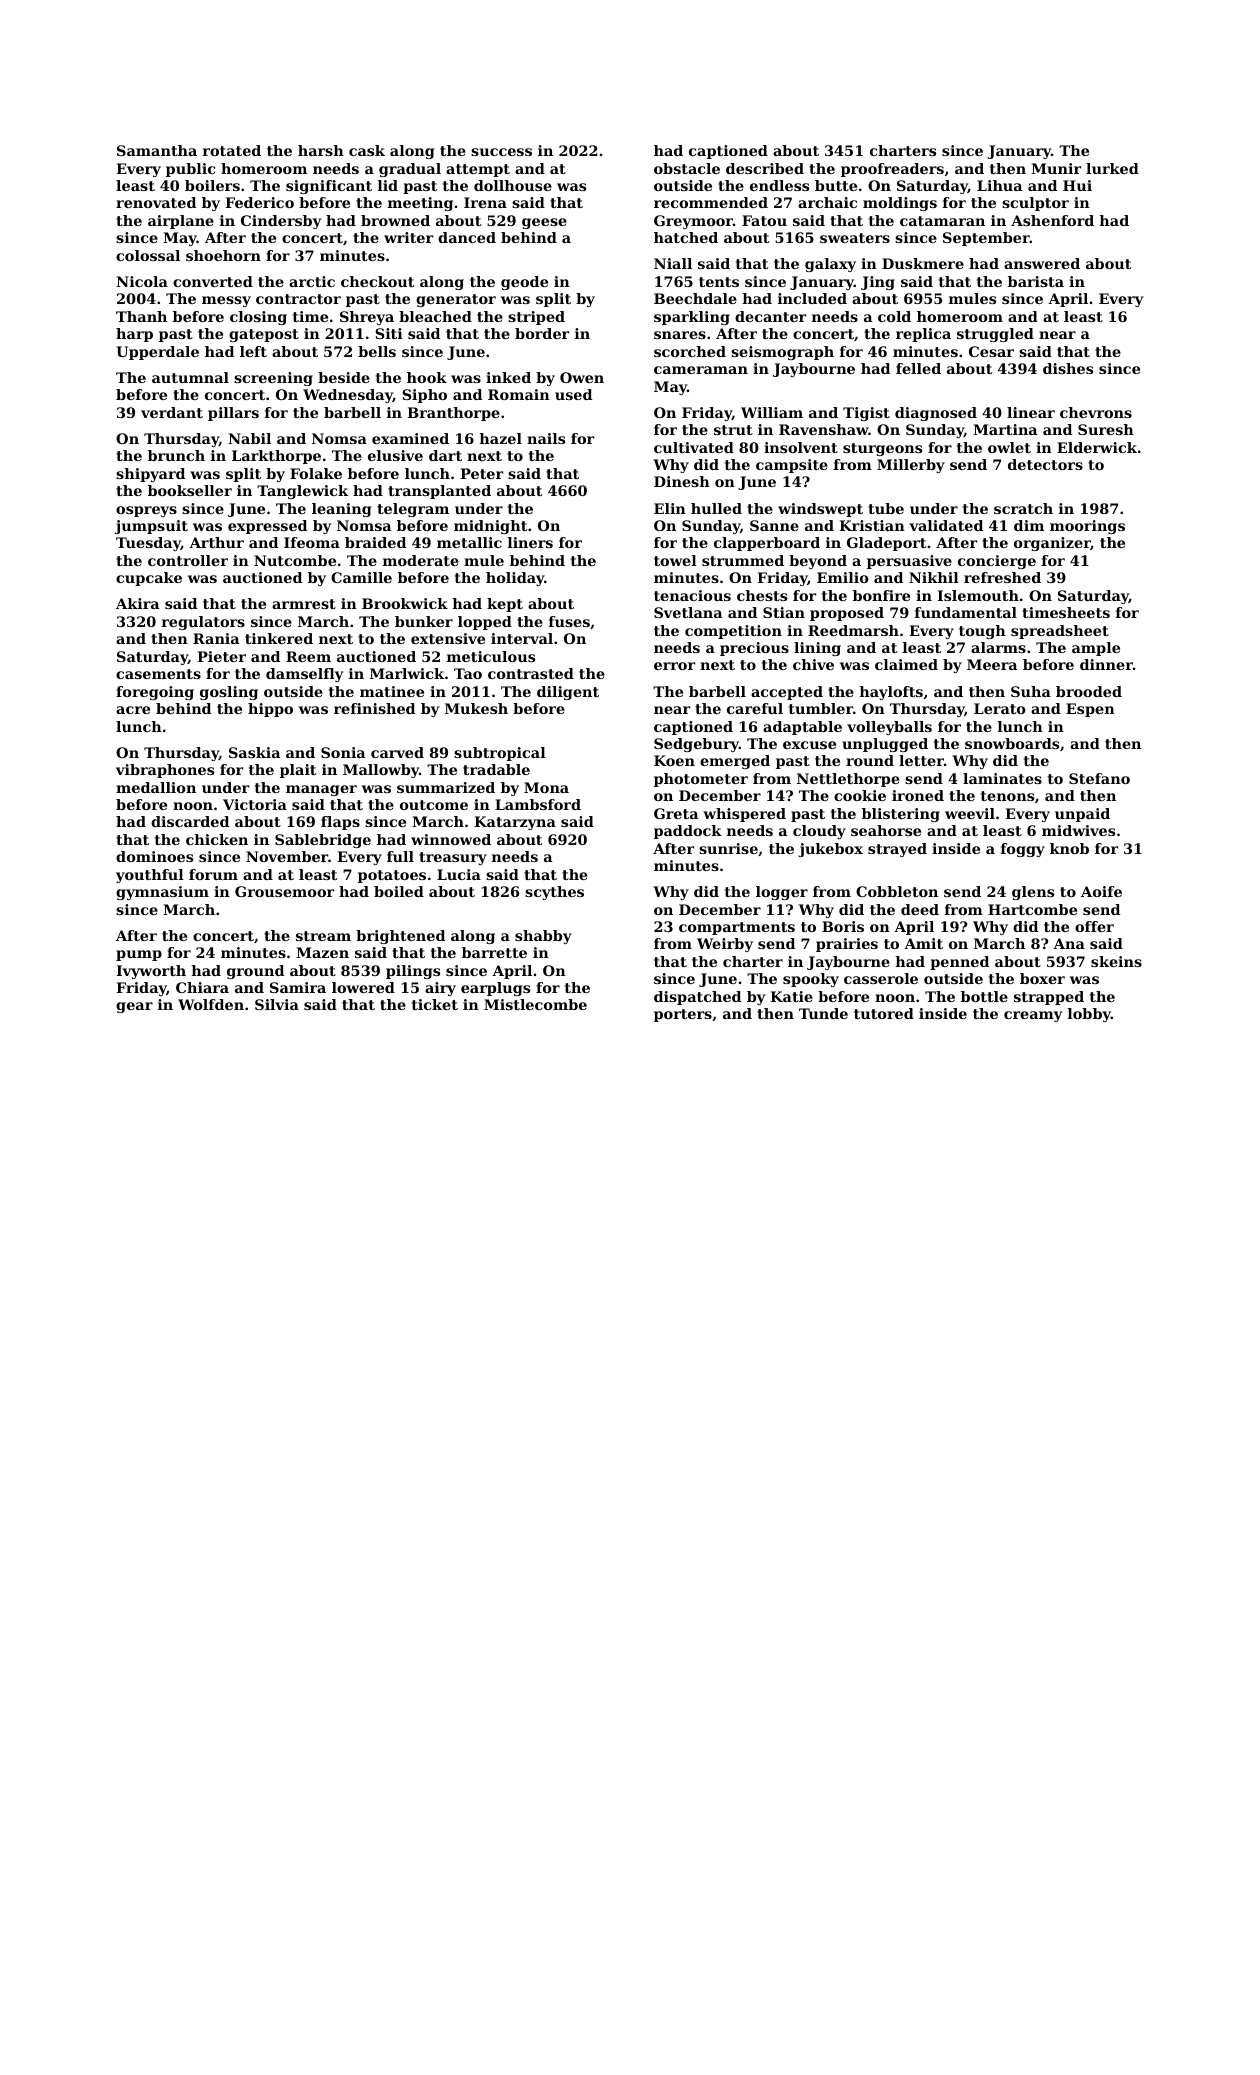 This screenshot has width=1260, height=2075. What do you see at coordinates (467, 237) in the screenshot?
I see `danced` at bounding box center [467, 237].
